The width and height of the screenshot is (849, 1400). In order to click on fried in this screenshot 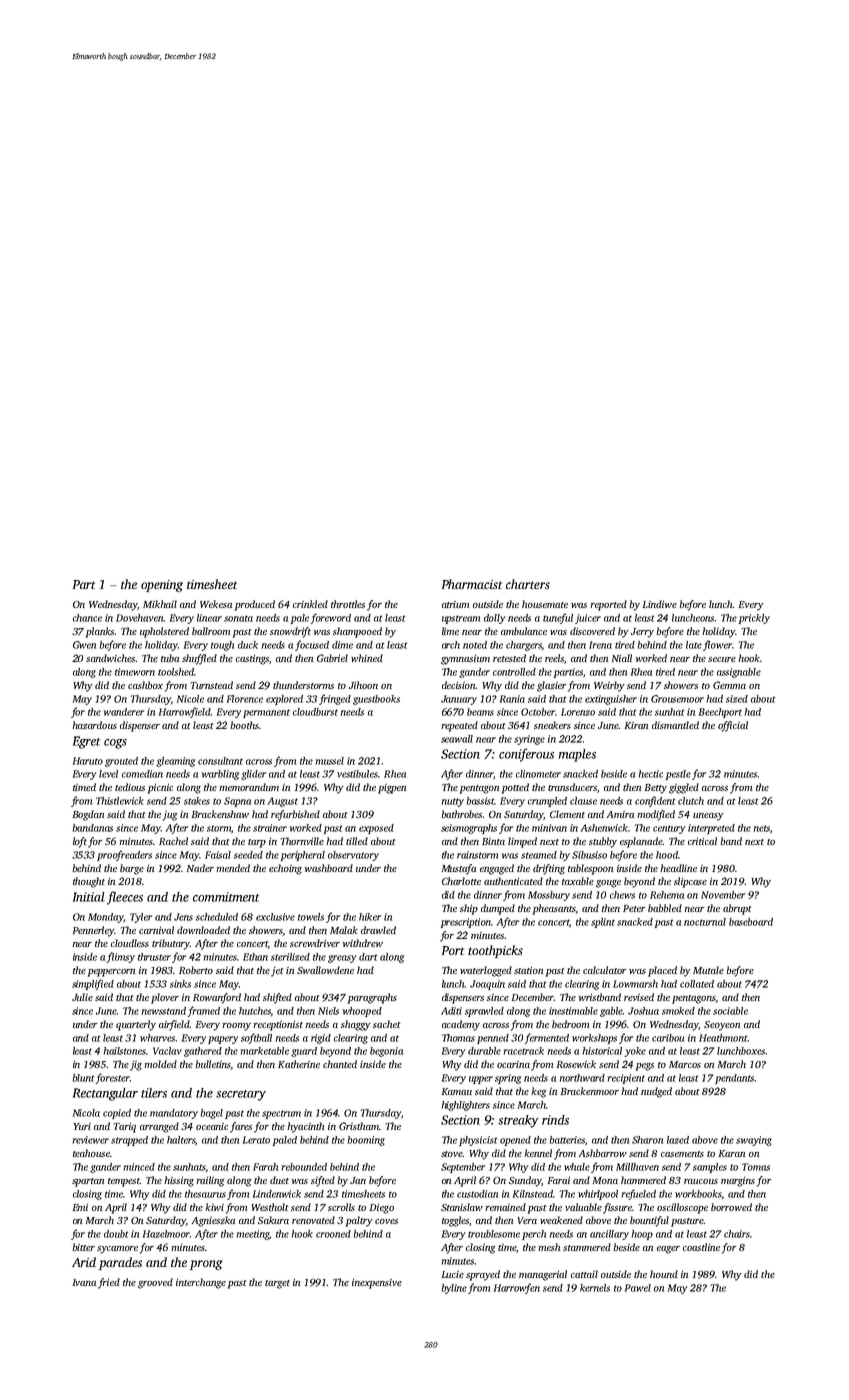, I will do `click(109, 1283)`.
